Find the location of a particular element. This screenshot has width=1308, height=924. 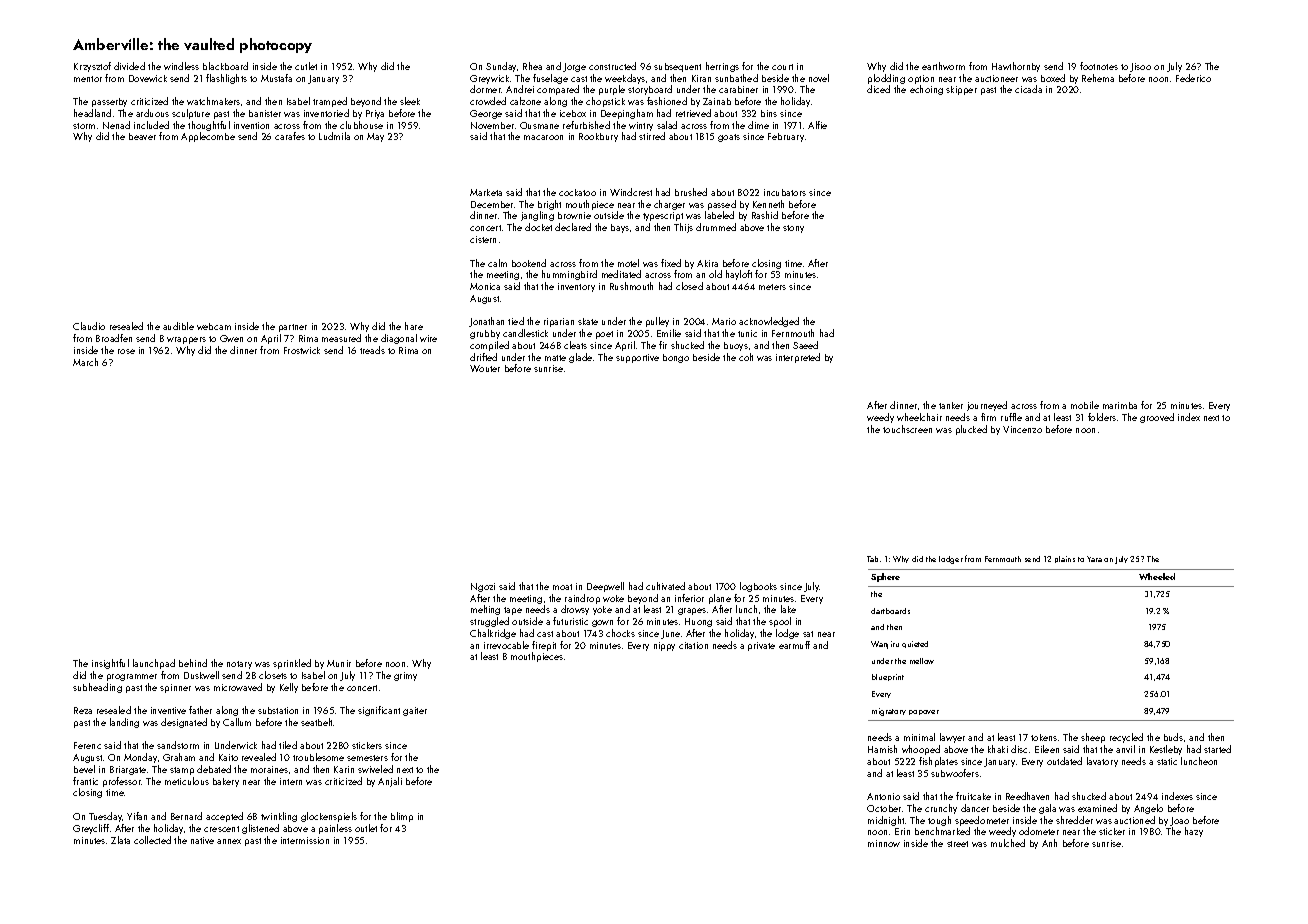

grooved is located at coordinates (1157, 418).
